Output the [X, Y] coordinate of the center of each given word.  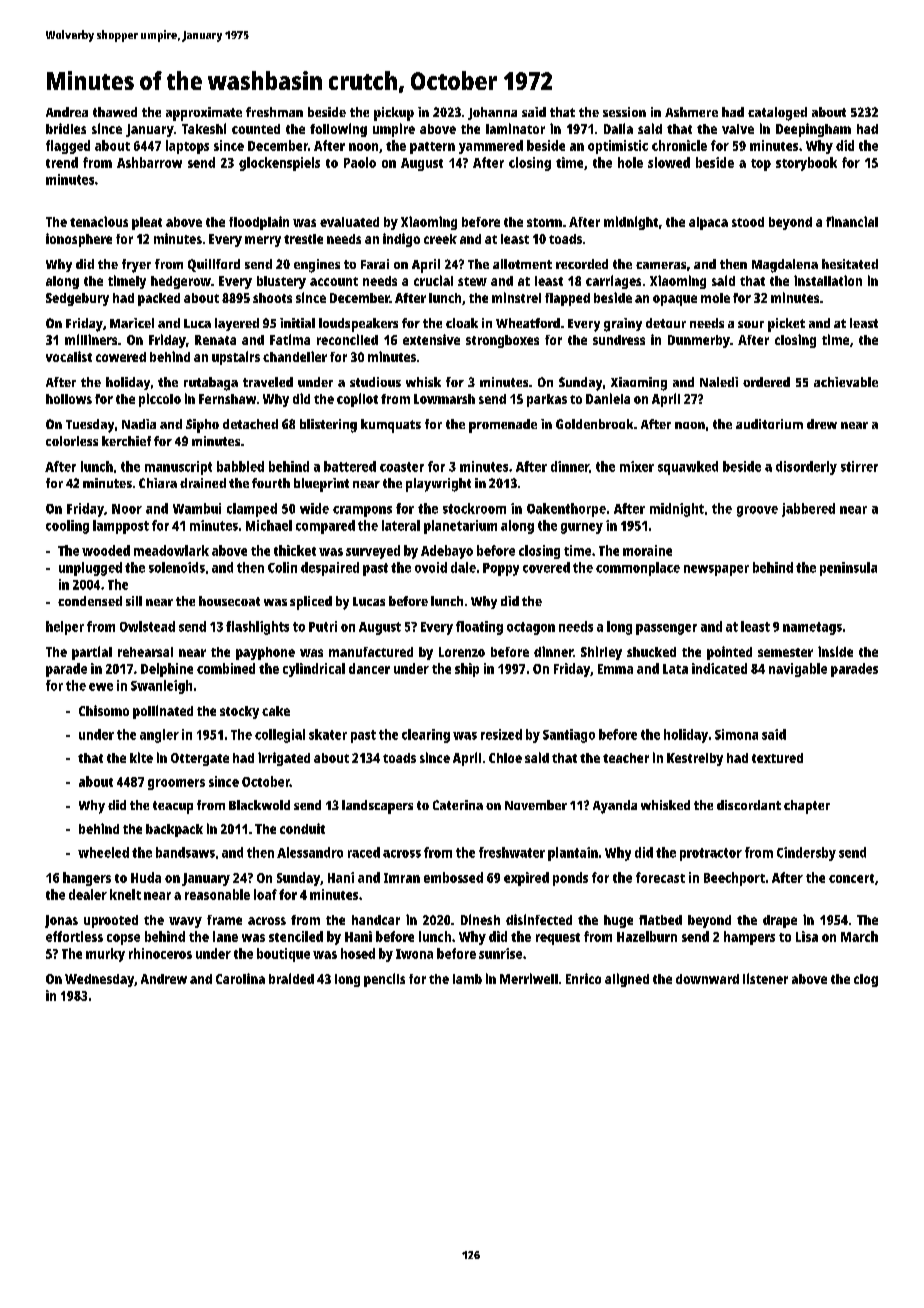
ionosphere [79, 240]
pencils [384, 980]
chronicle [679, 145]
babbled [240, 466]
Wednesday [99, 980]
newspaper [716, 570]
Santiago [569, 736]
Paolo [360, 162]
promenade [503, 426]
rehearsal [145, 652]
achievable [846, 382]
